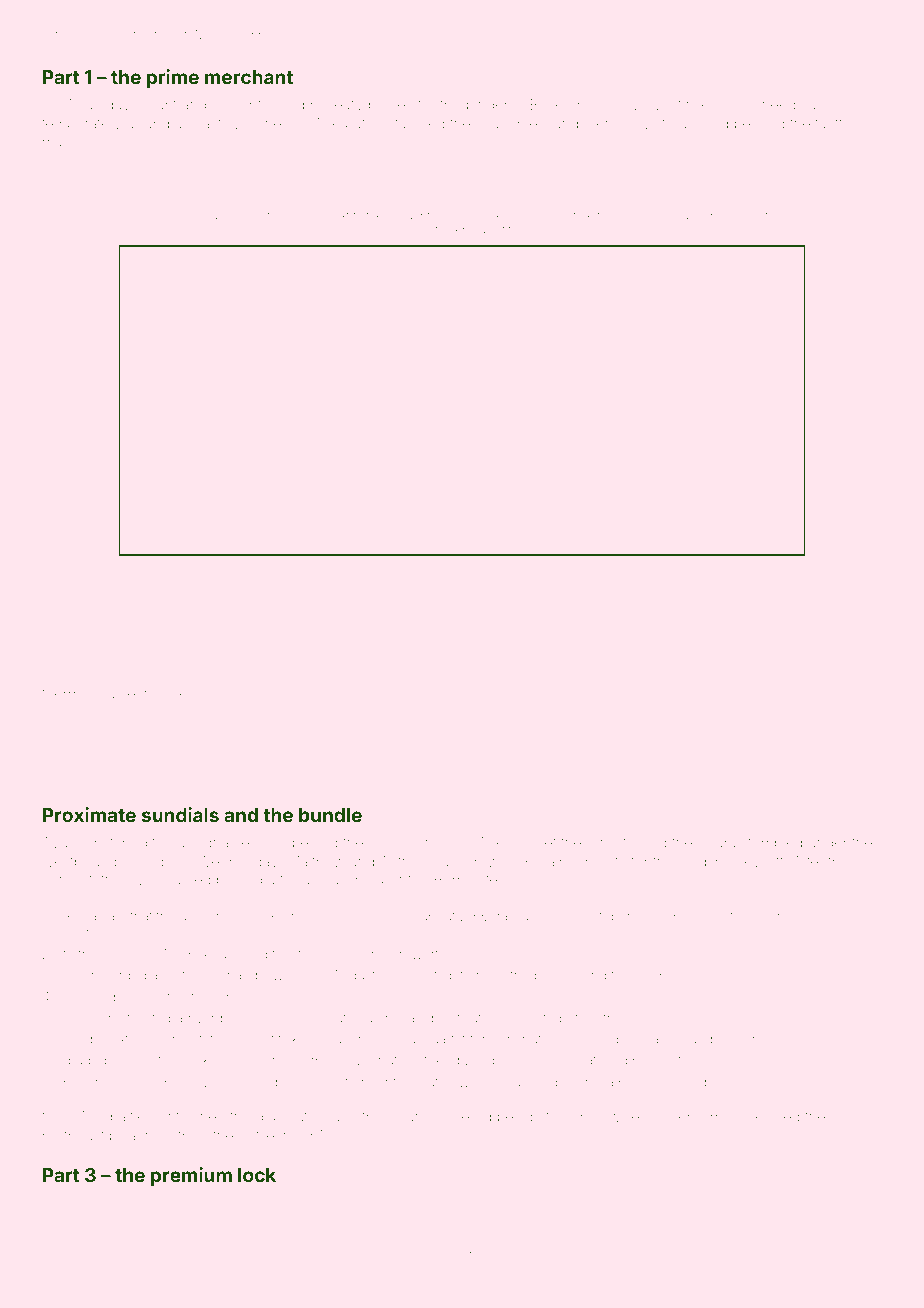 This screenshot has height=1308, width=924. I want to click on thermocouple, so click(88, 695).
